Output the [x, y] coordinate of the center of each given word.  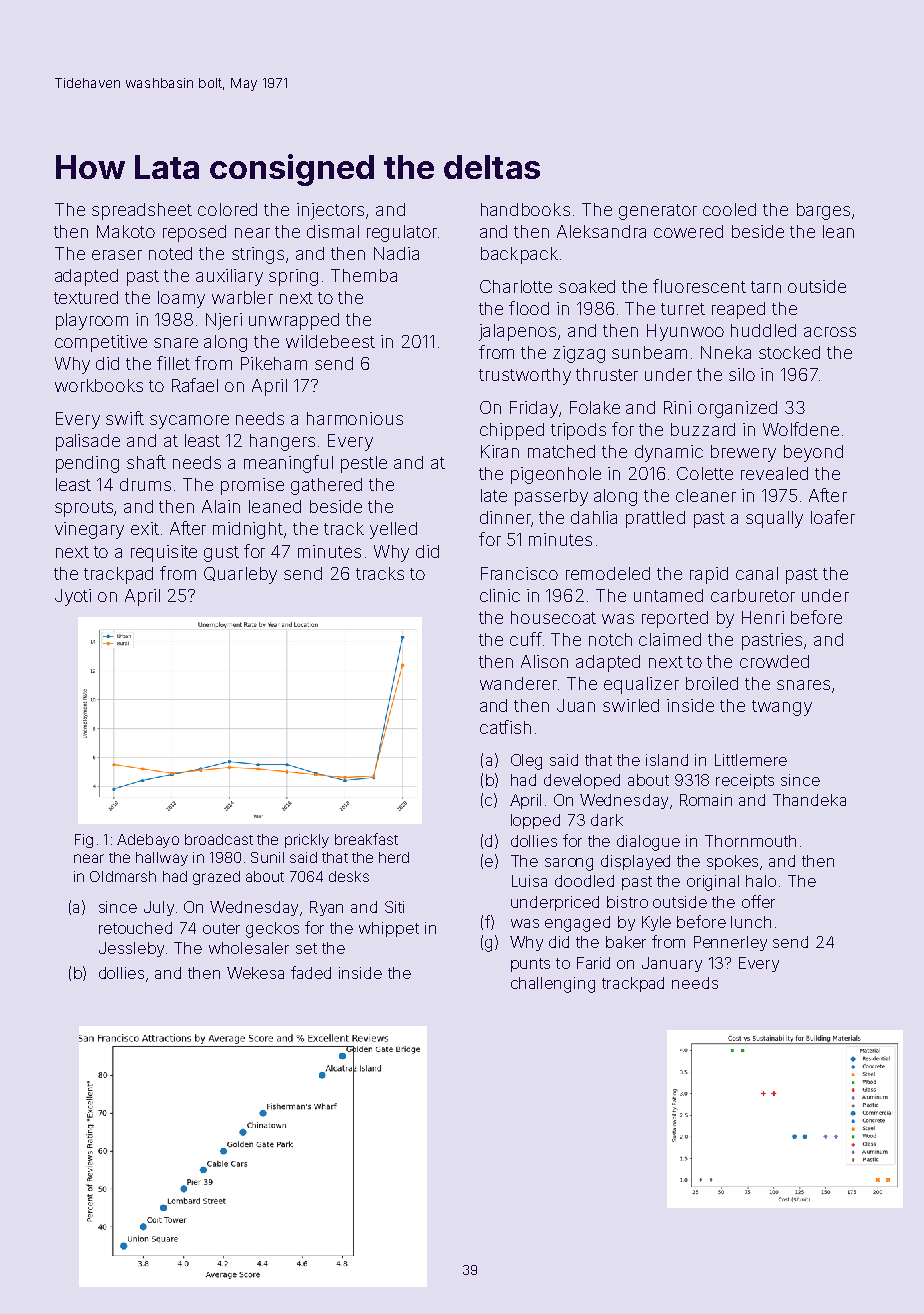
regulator [402, 233]
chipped [512, 431]
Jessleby [131, 949]
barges [823, 211]
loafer [833, 517]
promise [252, 486]
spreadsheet [142, 211]
